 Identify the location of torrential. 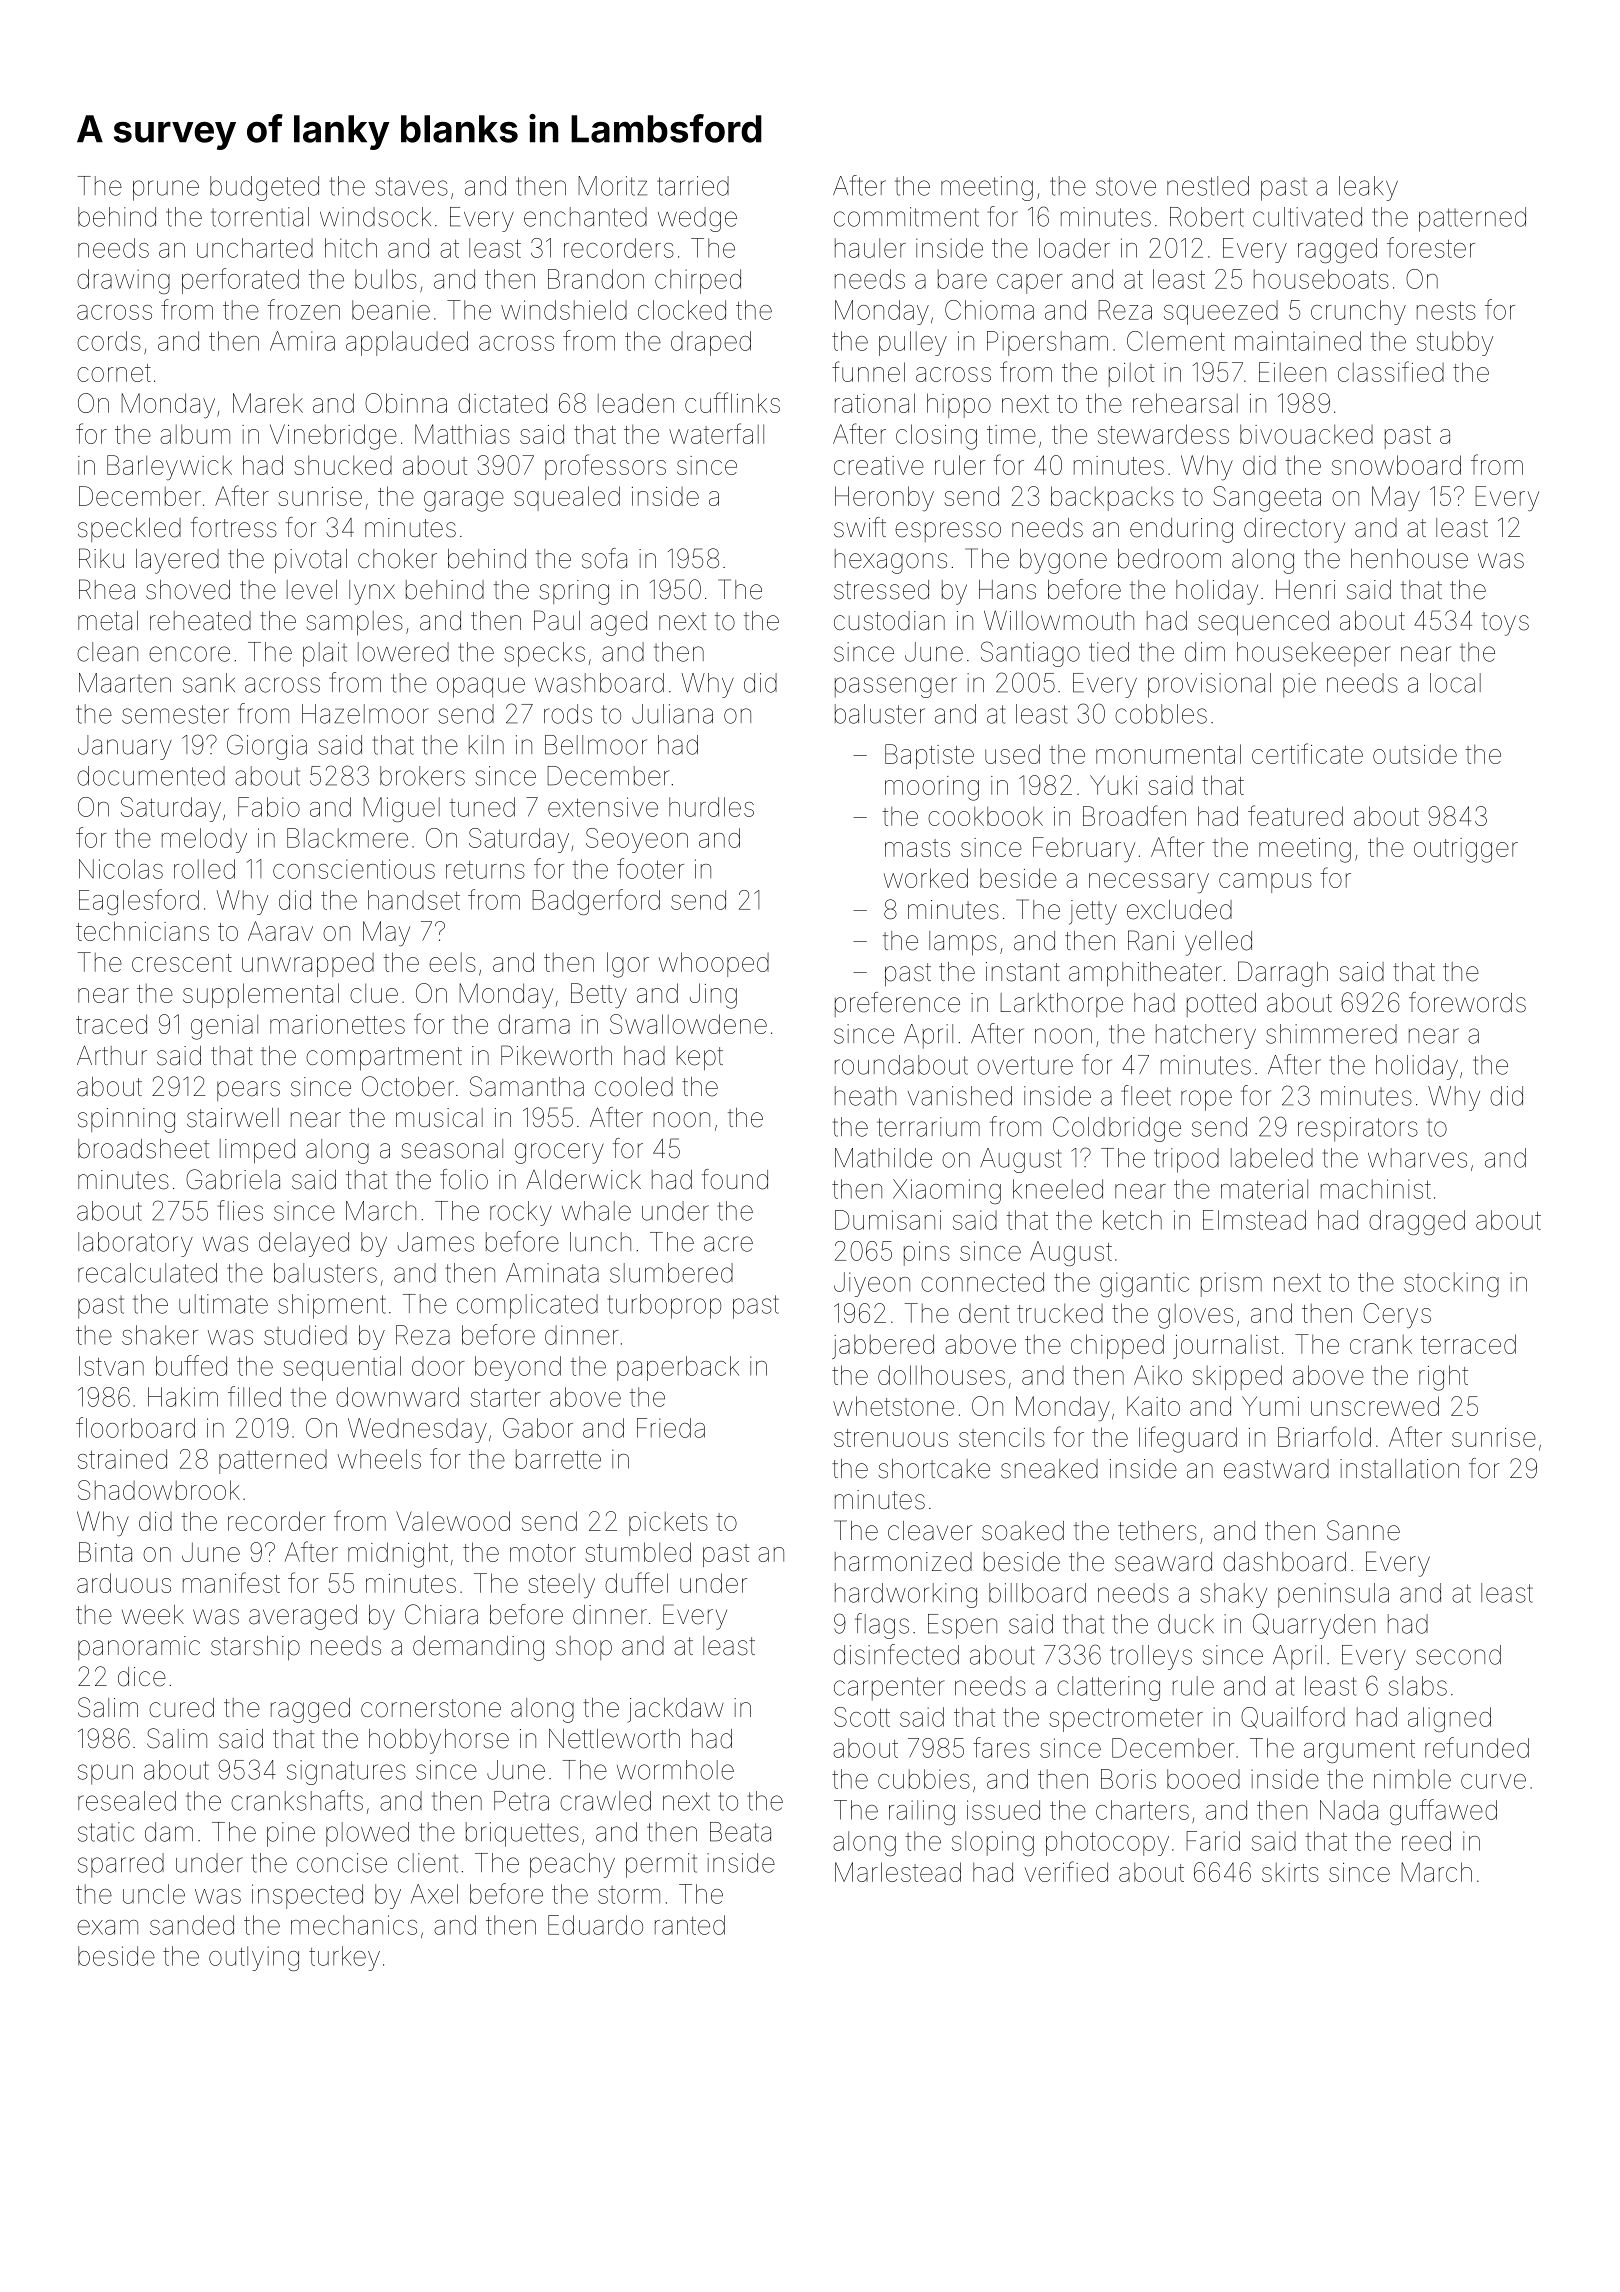
(260, 217).
